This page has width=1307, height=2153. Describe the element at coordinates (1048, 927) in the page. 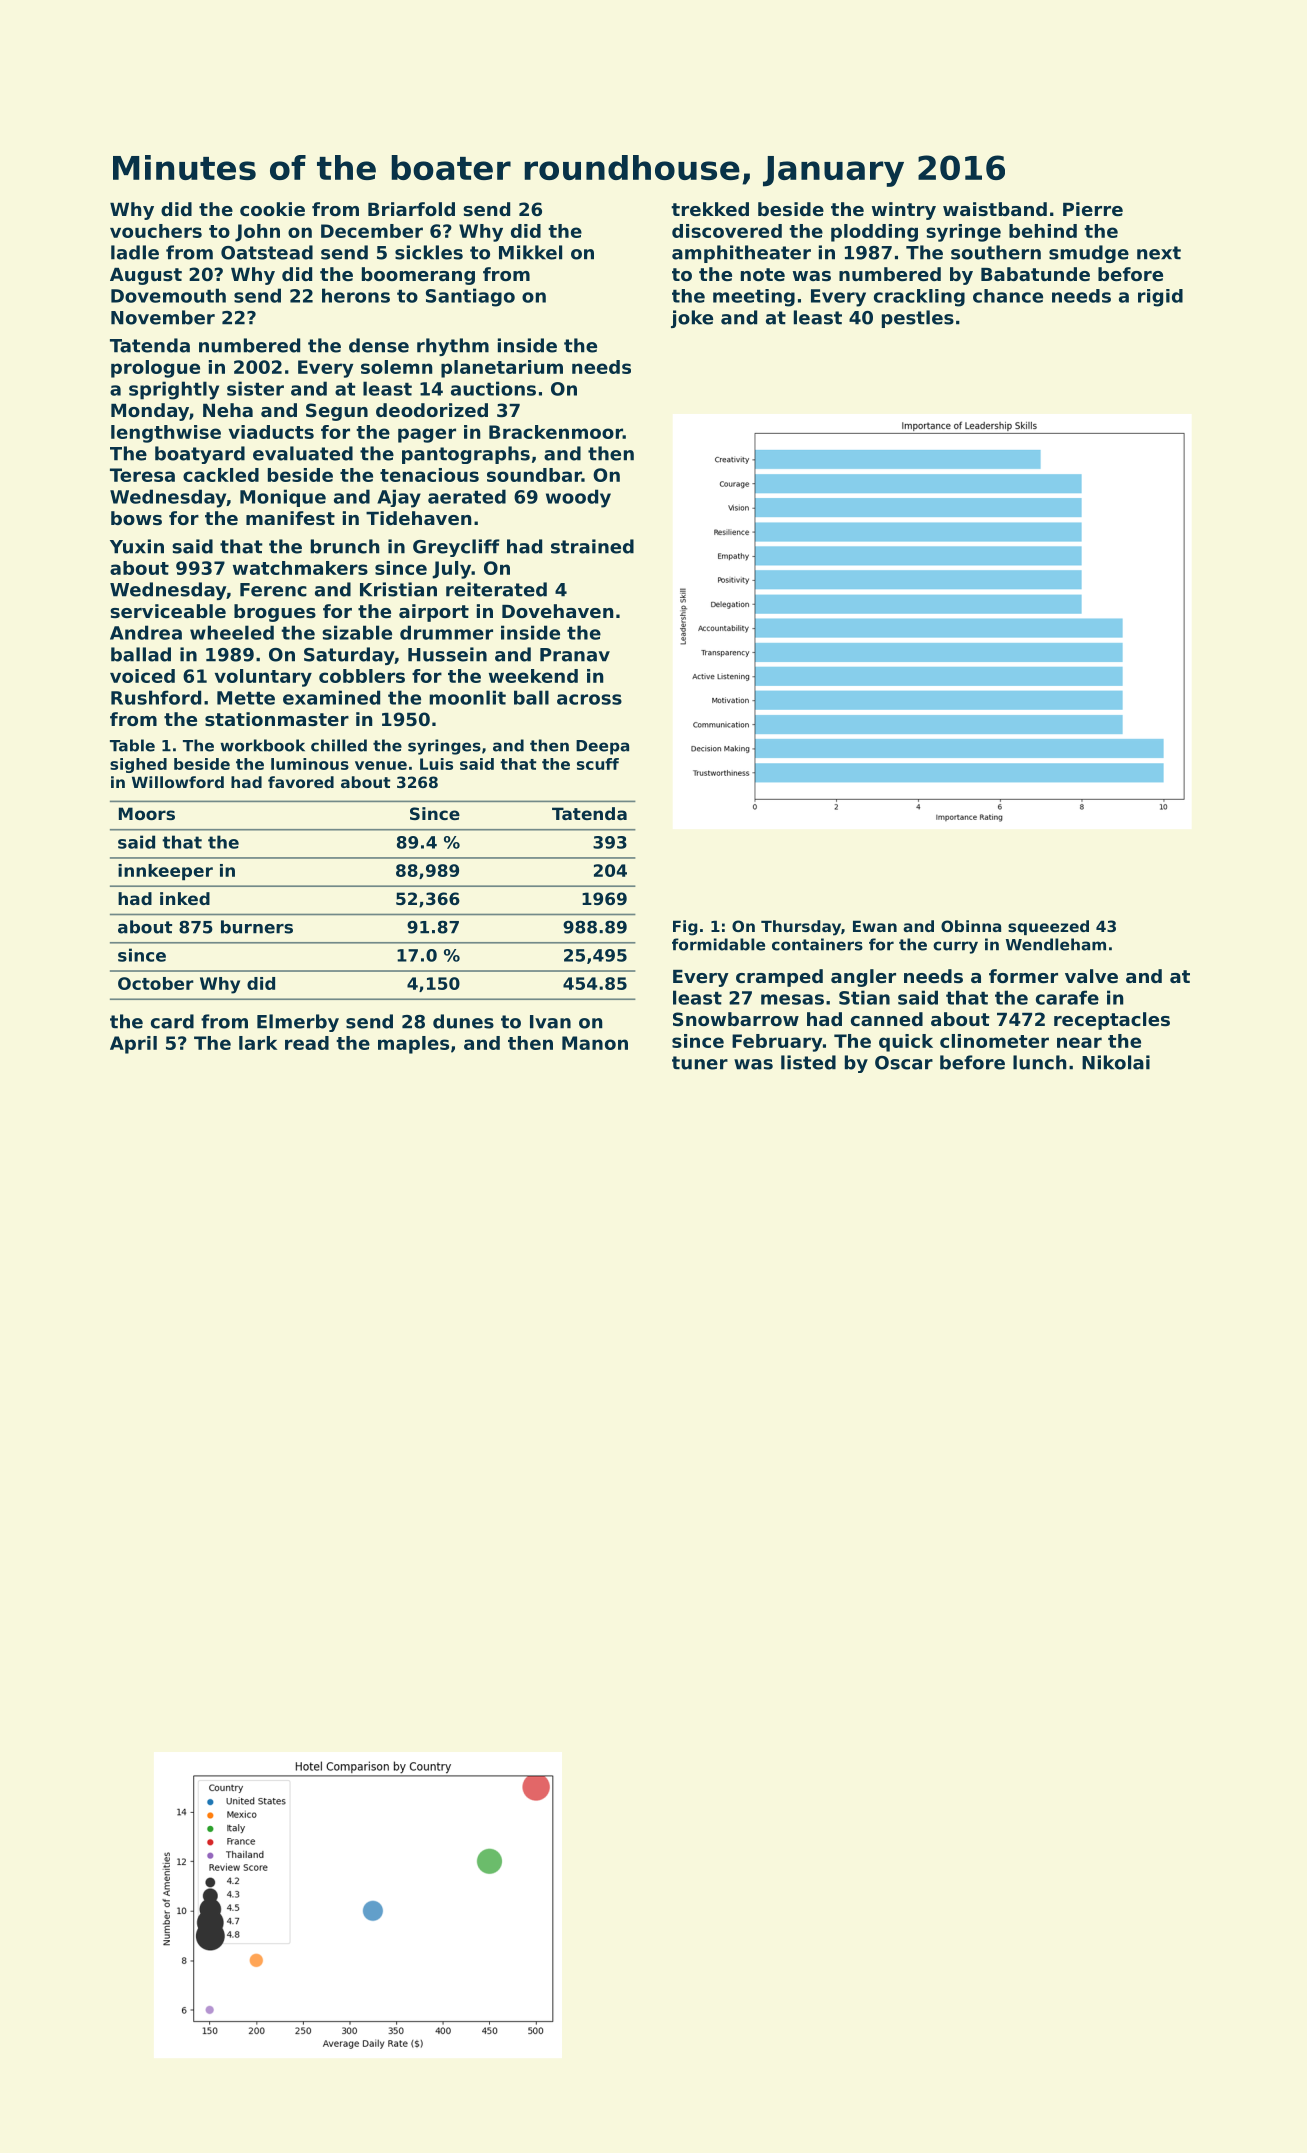

I see `squeezed` at that location.
